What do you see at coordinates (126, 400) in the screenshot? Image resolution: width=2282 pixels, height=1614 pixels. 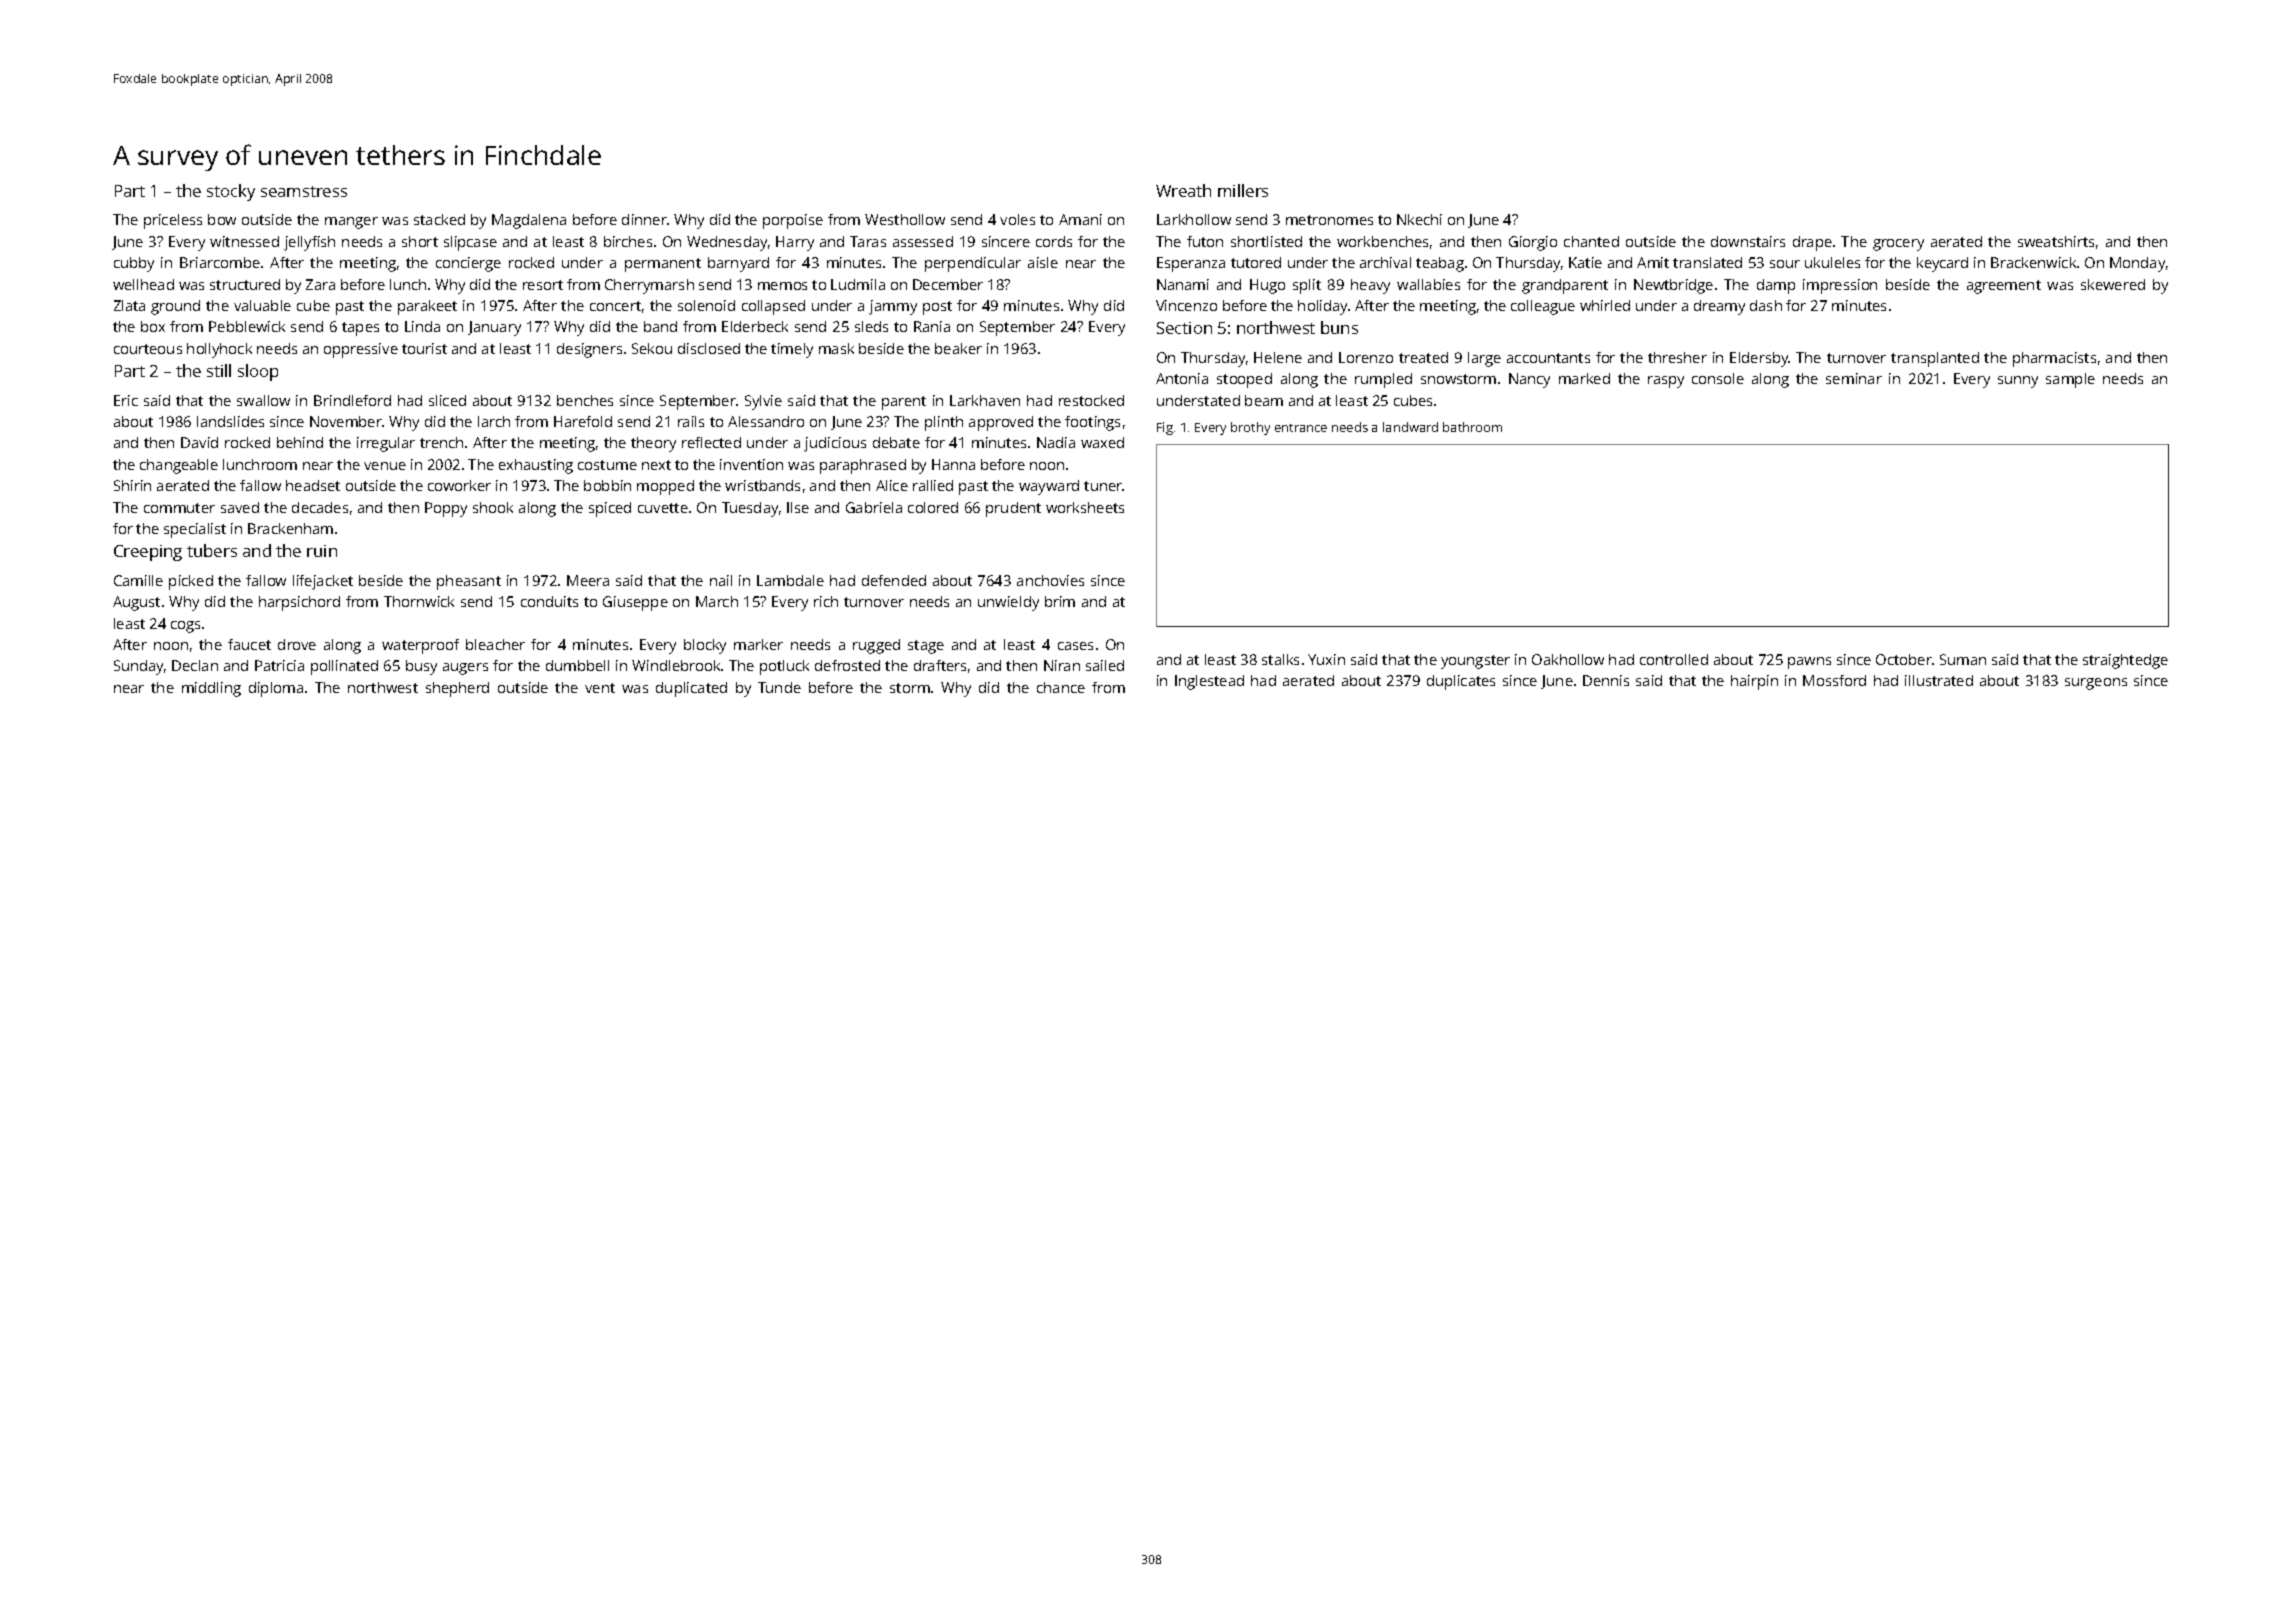 I see `Eric` at bounding box center [126, 400].
